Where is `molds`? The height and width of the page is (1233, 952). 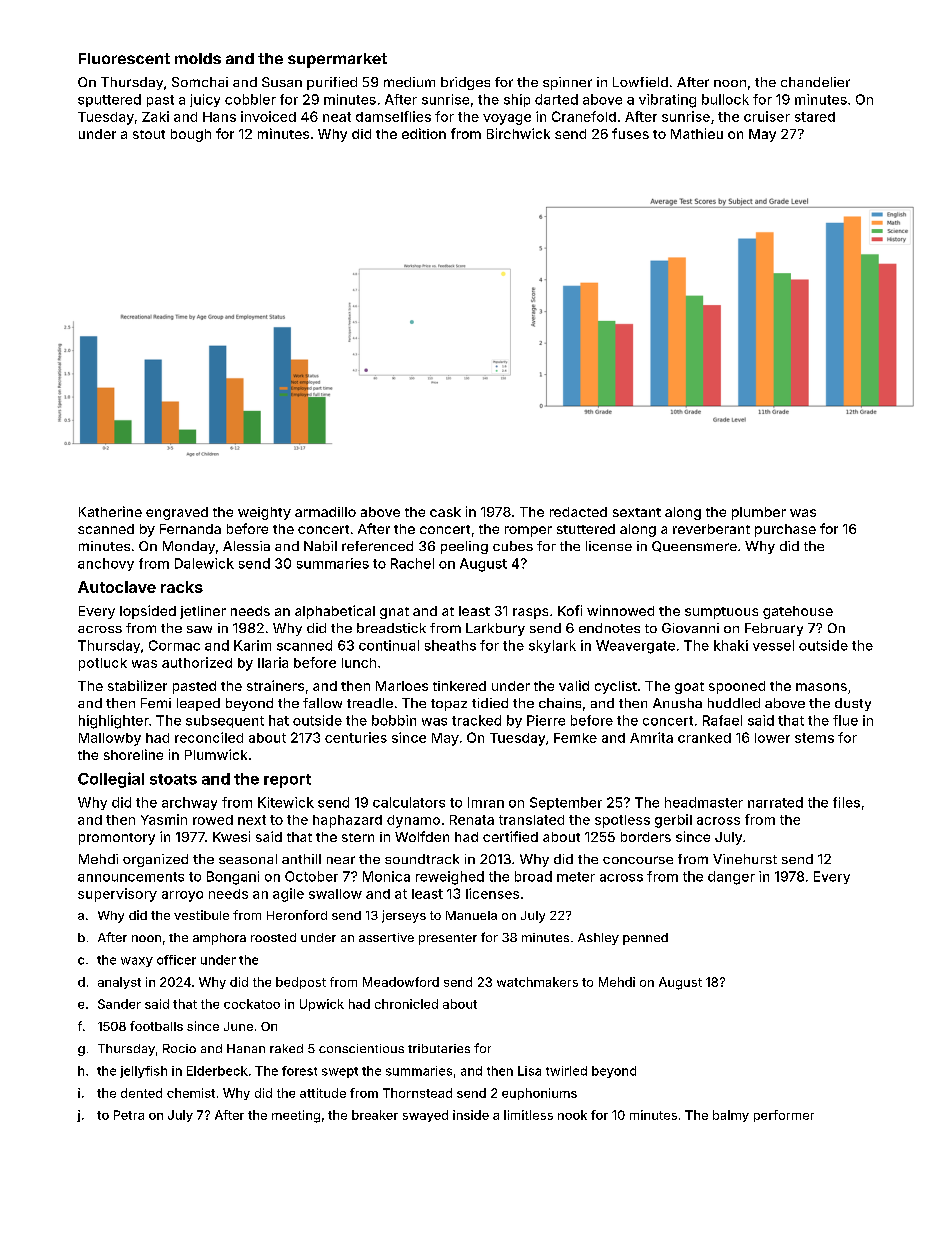
molds is located at coordinates (198, 58).
